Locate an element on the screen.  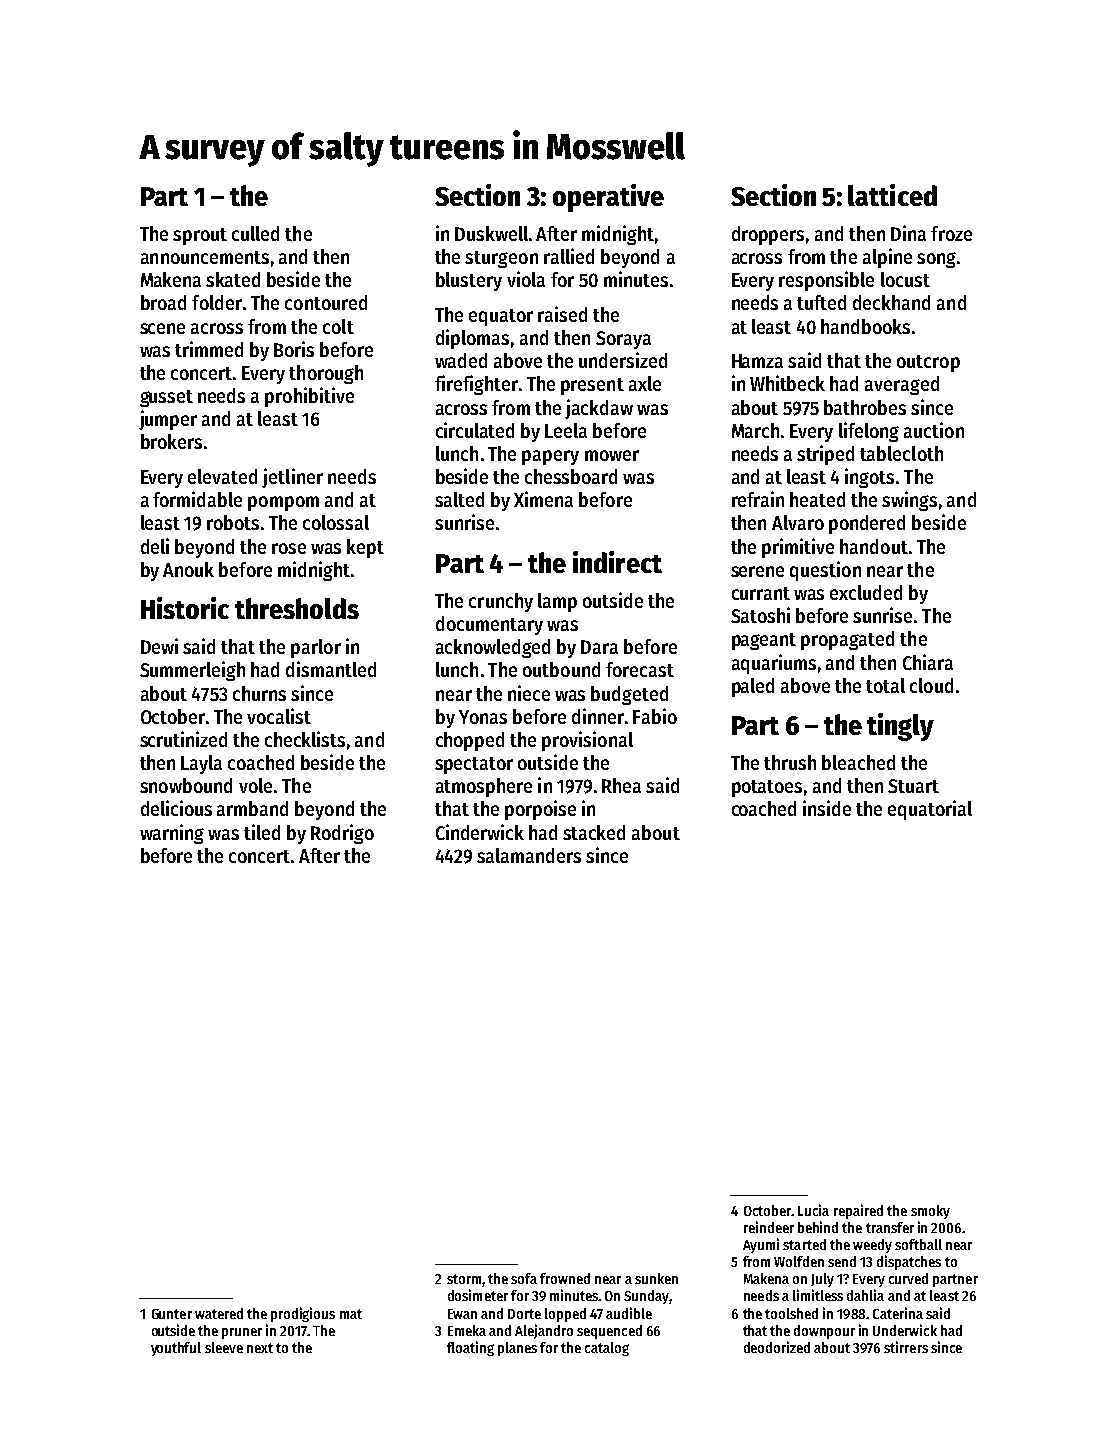
announcements is located at coordinates (205, 257).
